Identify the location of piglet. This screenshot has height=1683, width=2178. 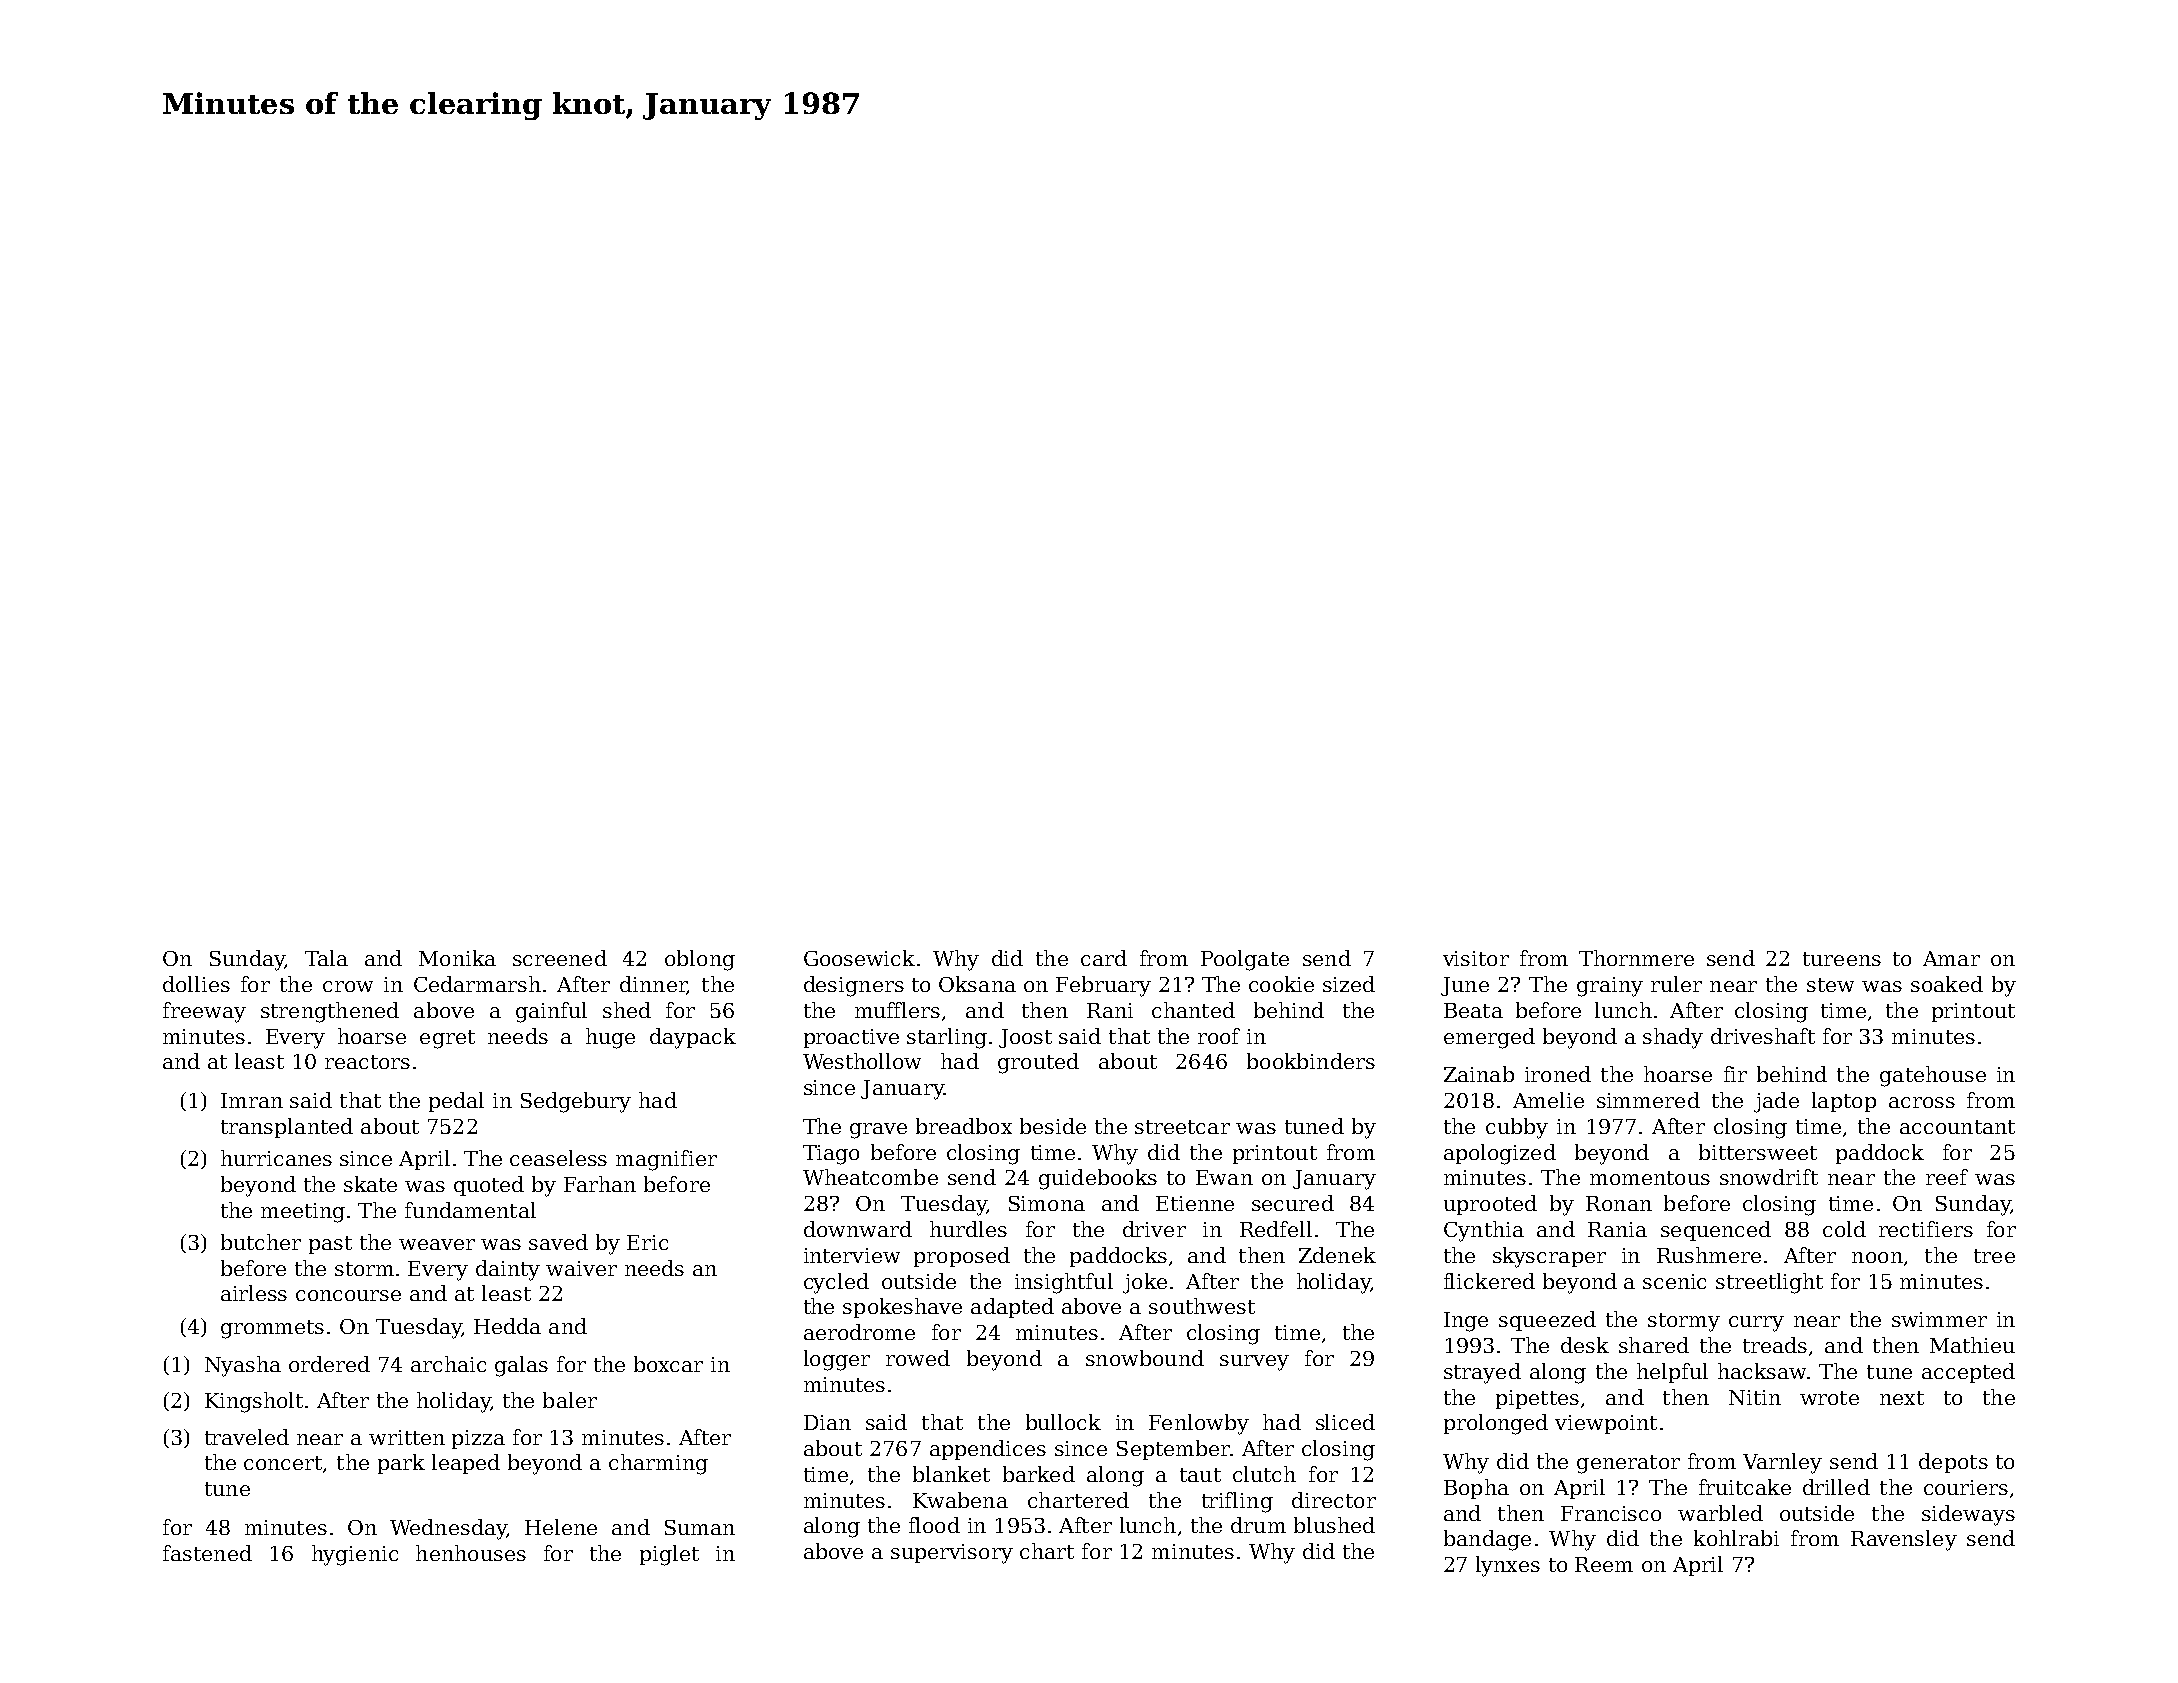
(669, 1555).
